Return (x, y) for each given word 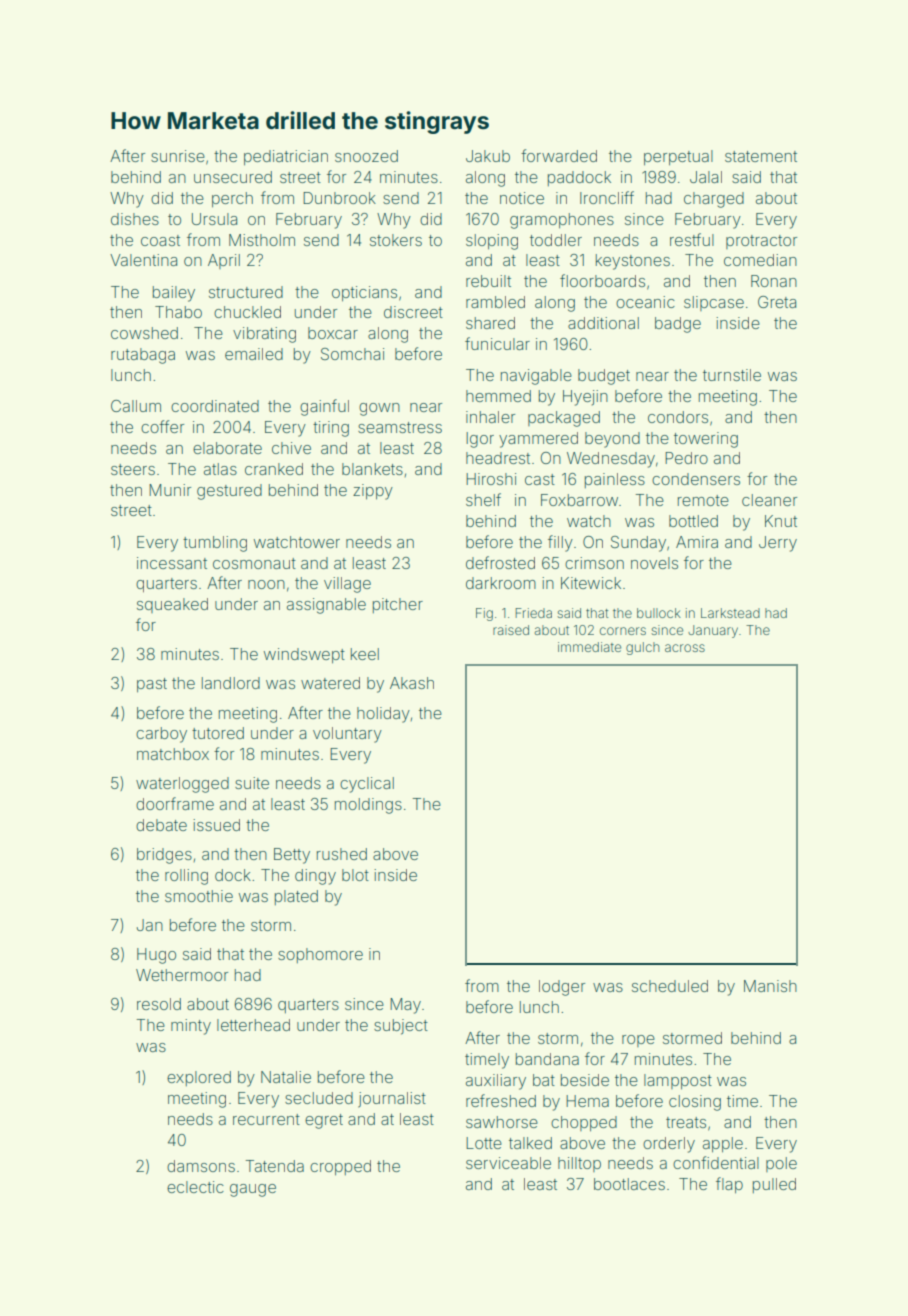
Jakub (488, 156)
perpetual (678, 157)
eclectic (195, 1187)
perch (232, 199)
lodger (562, 988)
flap (729, 1185)
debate (161, 825)
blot (355, 875)
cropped (340, 1167)
